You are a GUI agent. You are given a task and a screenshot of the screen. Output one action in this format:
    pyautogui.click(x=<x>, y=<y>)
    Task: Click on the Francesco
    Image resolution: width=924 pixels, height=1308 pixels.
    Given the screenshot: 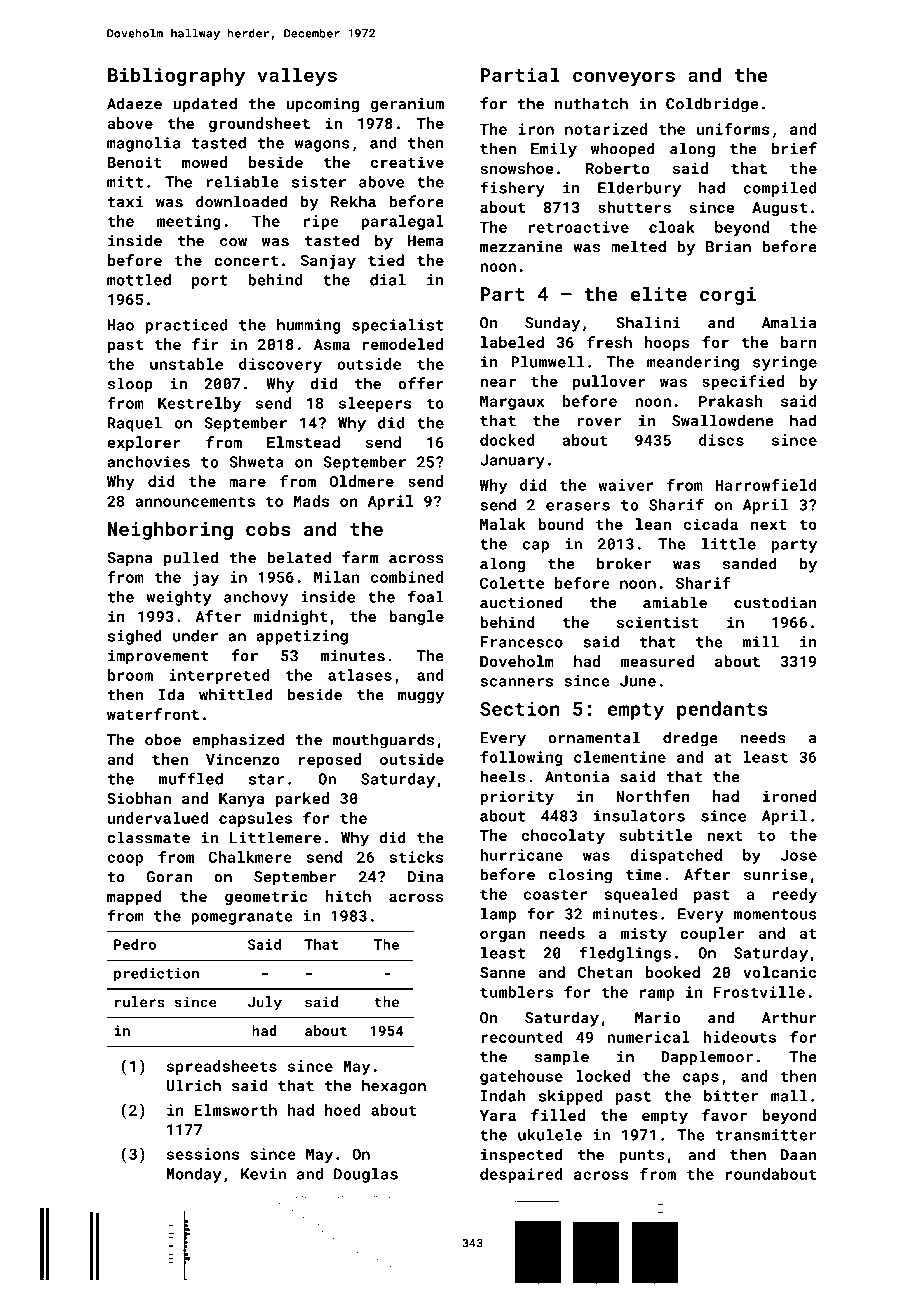 What is the action you would take?
    pyautogui.click(x=521, y=642)
